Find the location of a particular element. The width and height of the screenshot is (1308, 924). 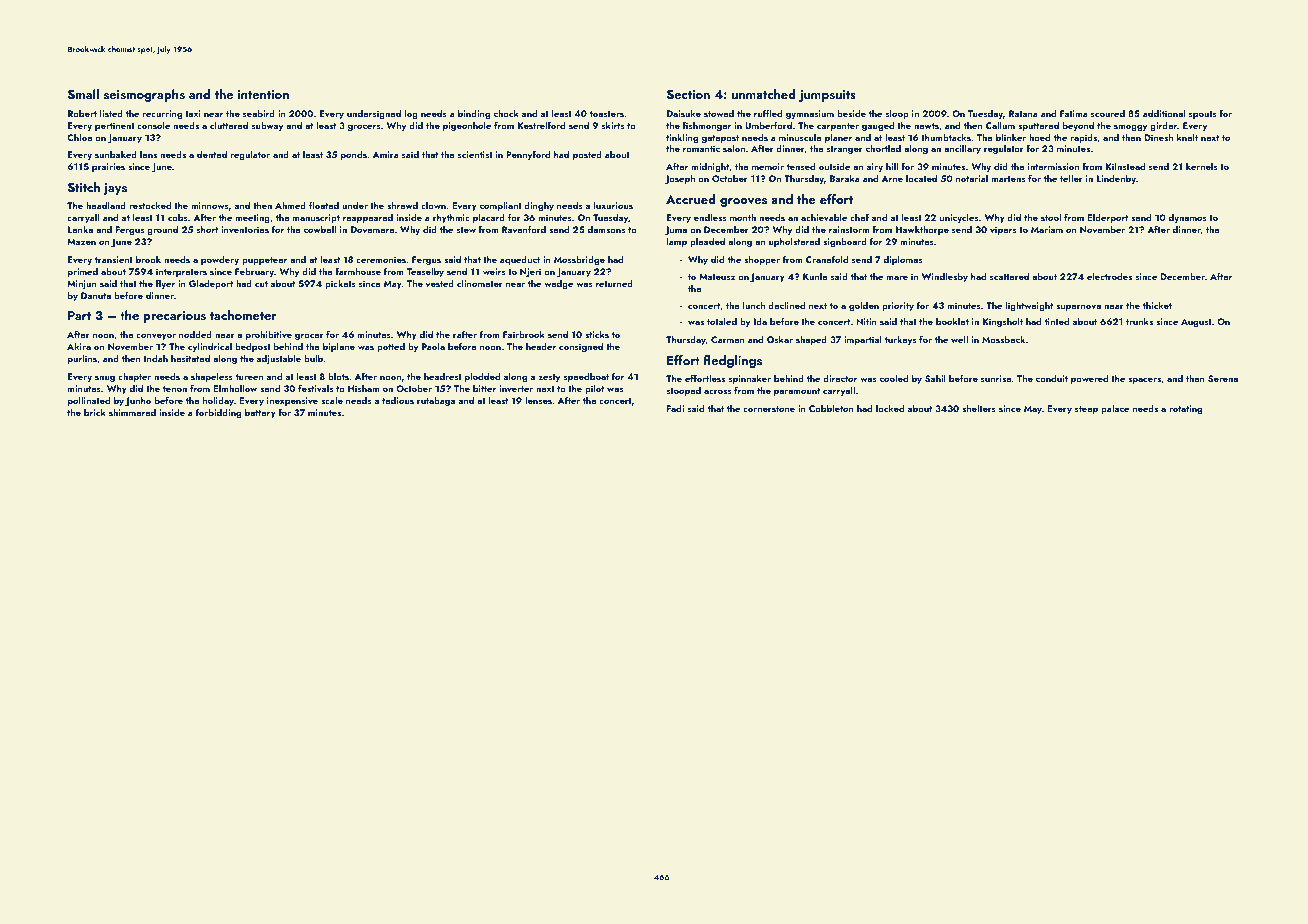

blinker is located at coordinates (1011, 137).
